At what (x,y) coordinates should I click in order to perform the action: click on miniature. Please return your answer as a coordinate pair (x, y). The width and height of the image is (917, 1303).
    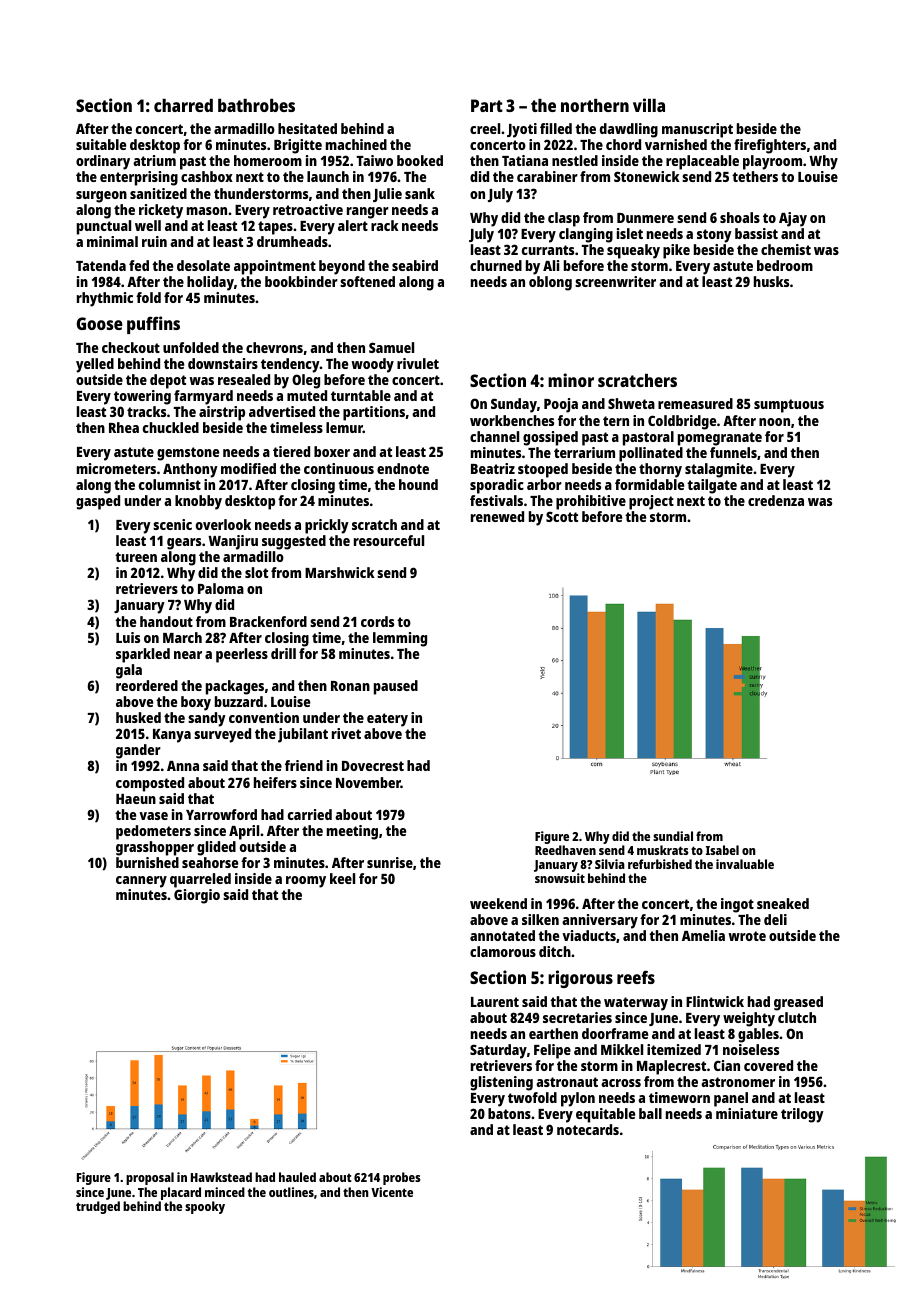
    Looking at the image, I should click on (747, 1113).
